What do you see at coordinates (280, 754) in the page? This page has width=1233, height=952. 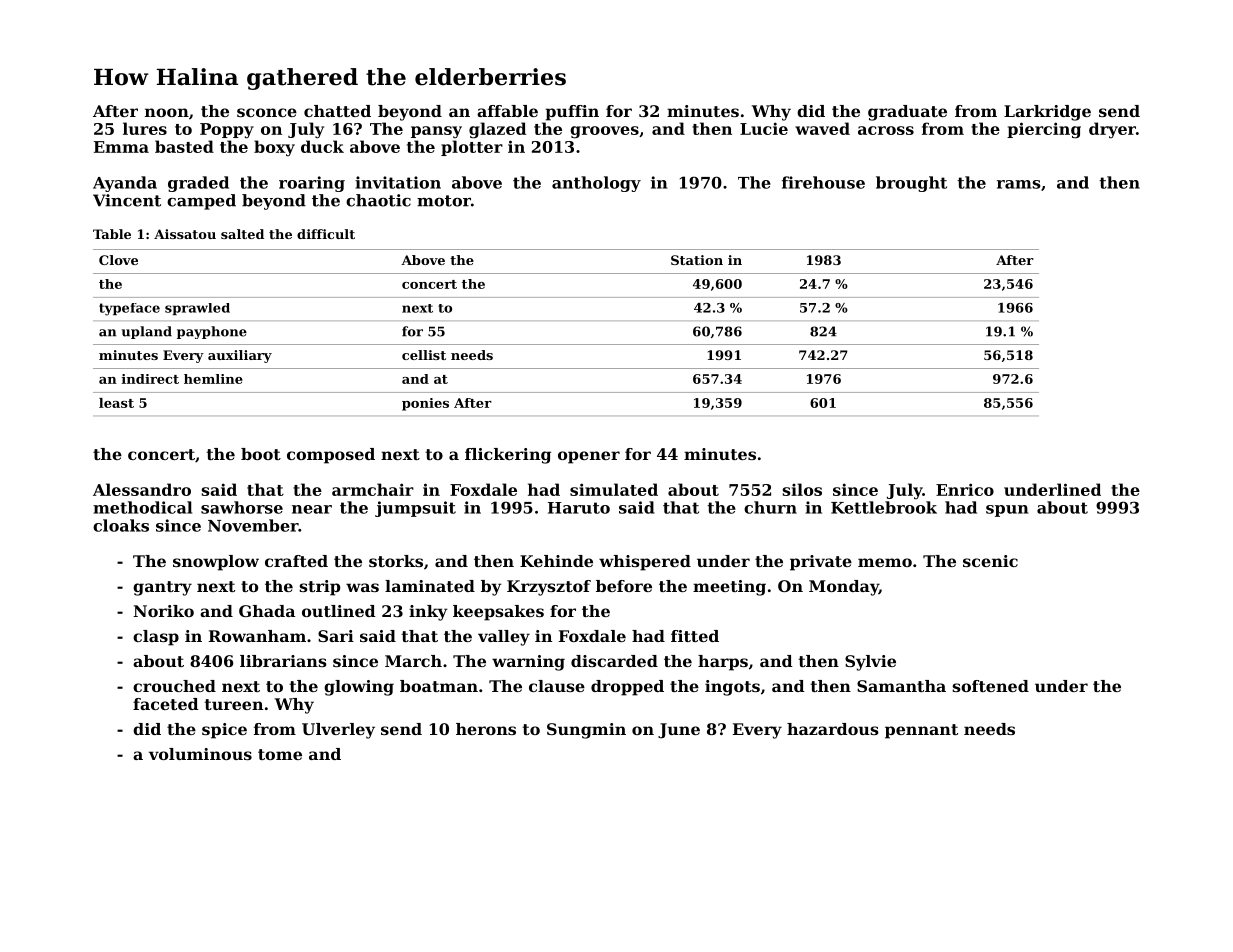 I see `tome` at bounding box center [280, 754].
